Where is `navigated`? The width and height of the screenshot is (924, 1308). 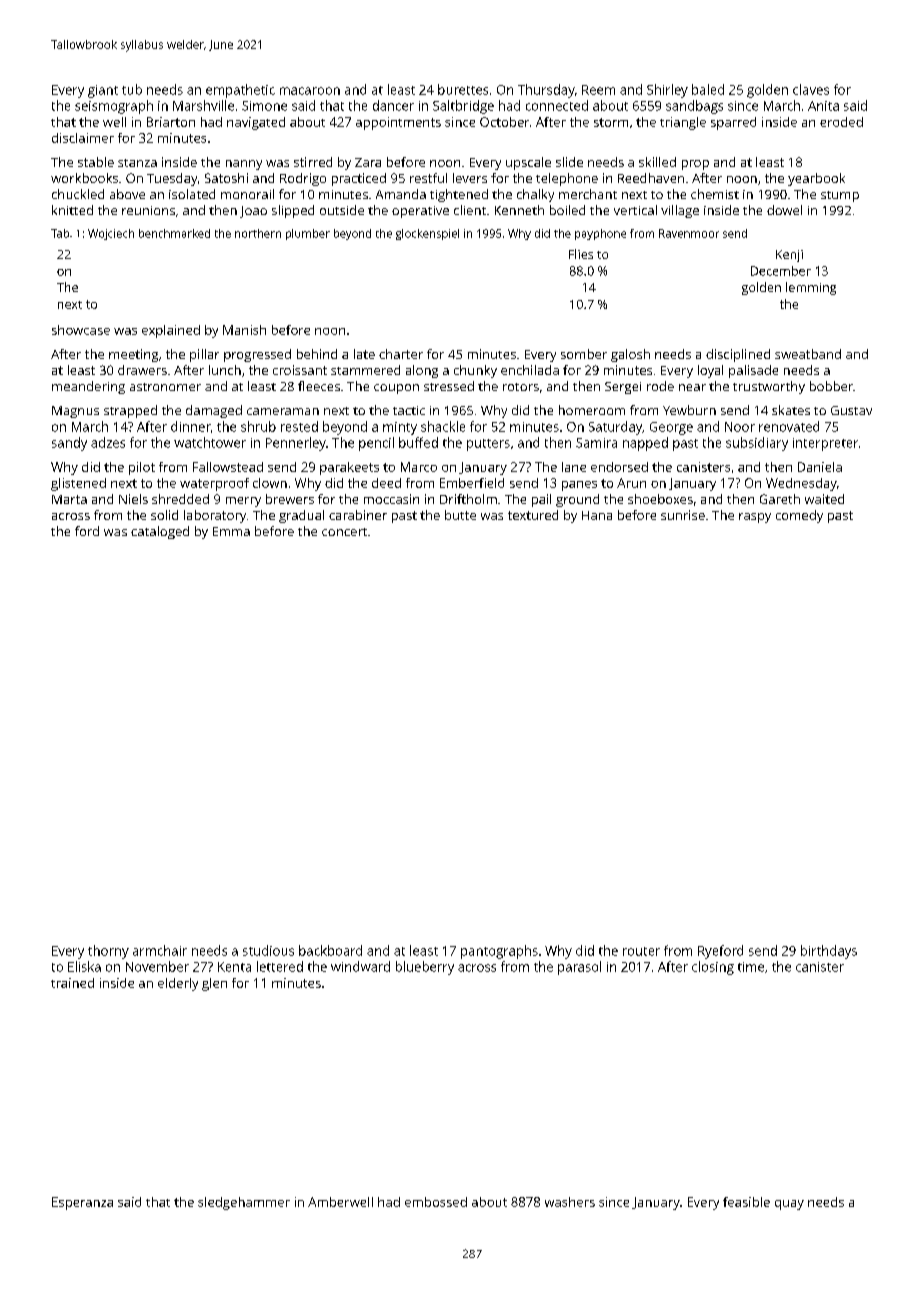 navigated is located at coordinates (256, 123).
